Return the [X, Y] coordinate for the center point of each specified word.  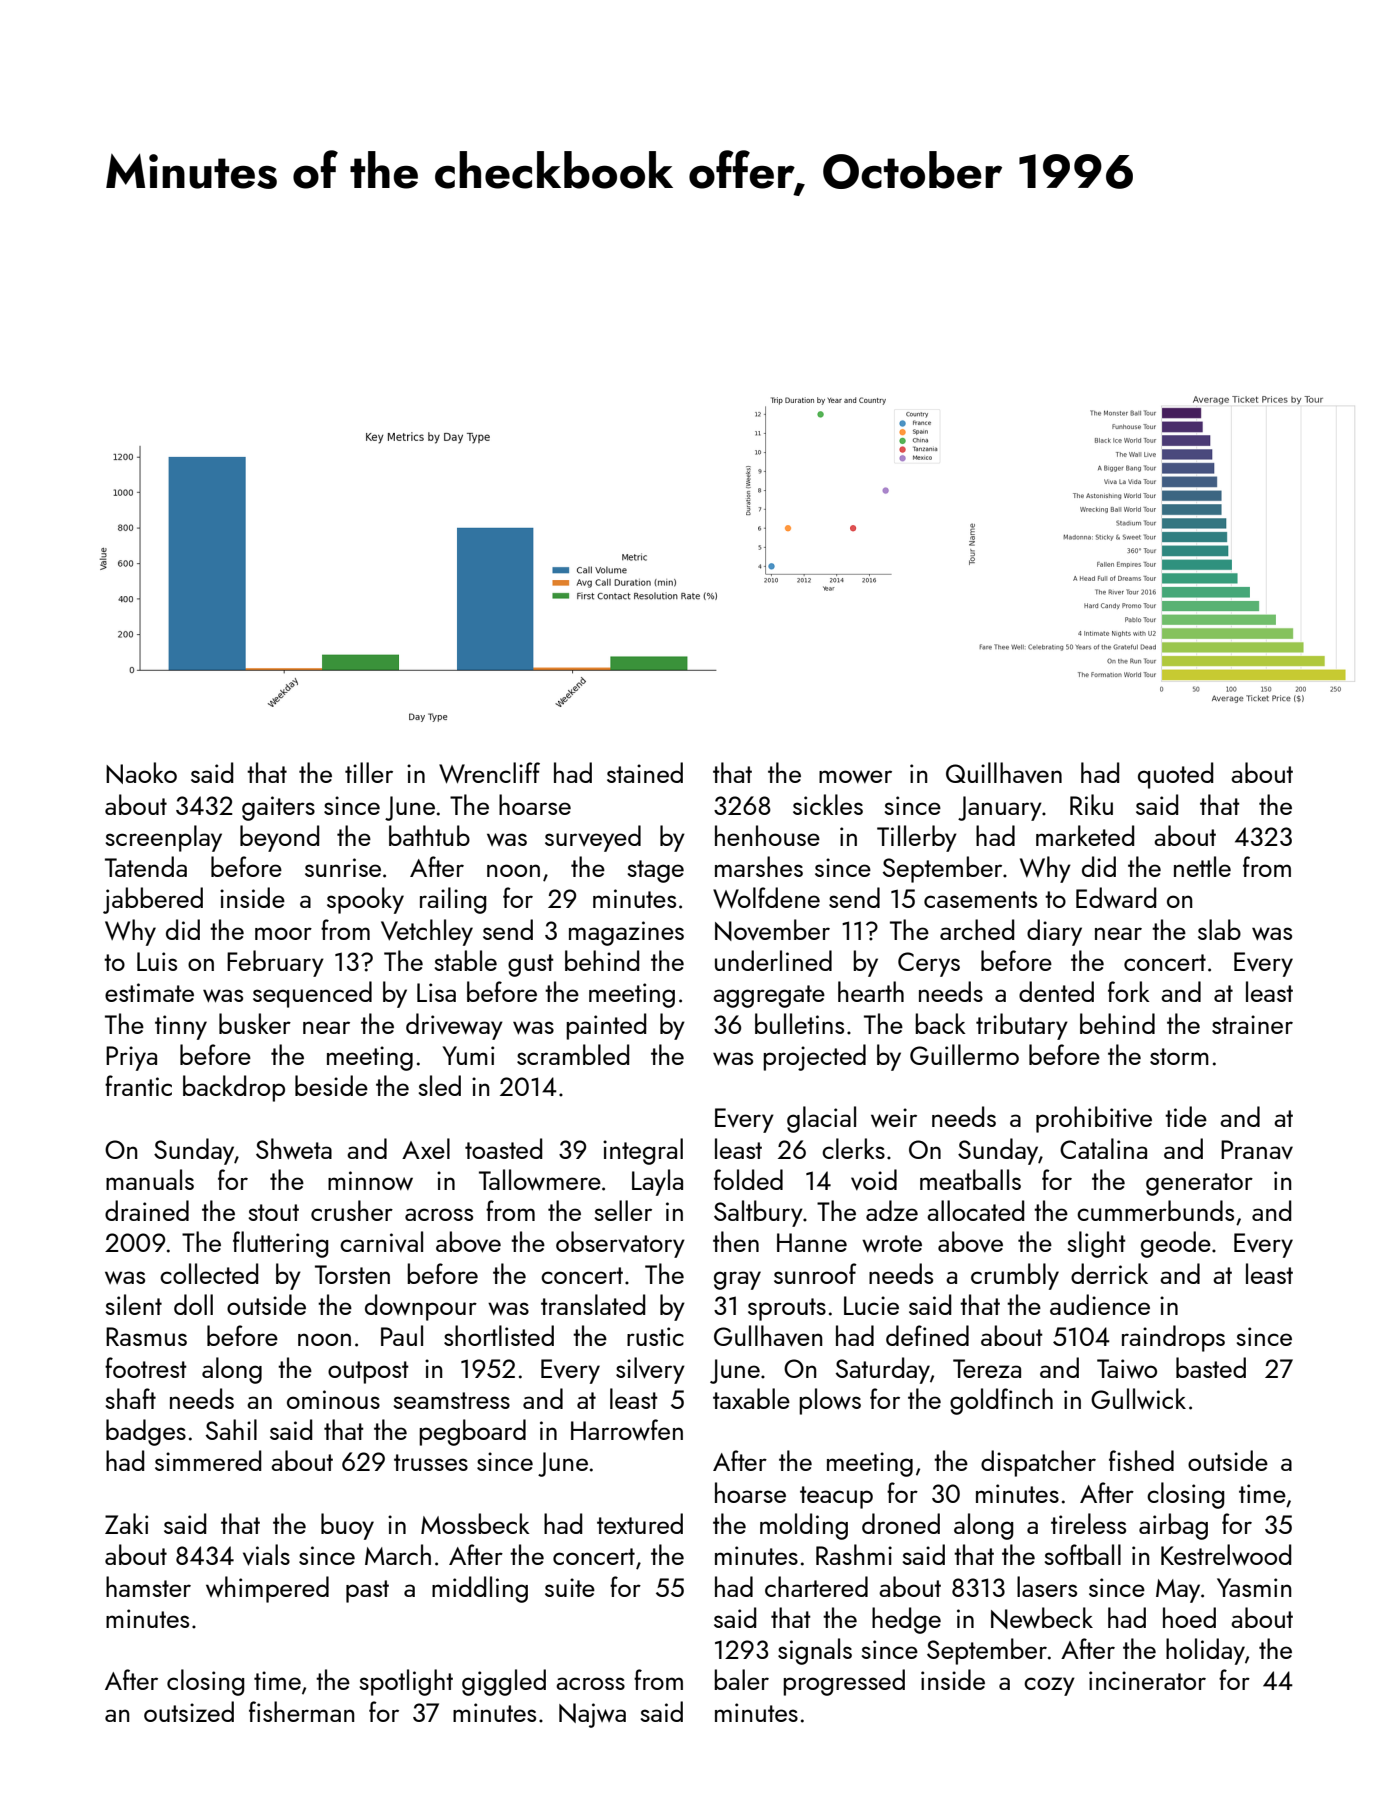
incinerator [1147, 1680]
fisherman [301, 1711]
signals [815, 1651]
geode [1176, 1244]
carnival [381, 1241]
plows [830, 1401]
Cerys [929, 964]
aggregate [769, 996]
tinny [181, 1027]
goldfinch [1001, 1401]
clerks [853, 1148]
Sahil [231, 1429]
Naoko [141, 773]
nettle [1202, 866]
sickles [828, 804]
